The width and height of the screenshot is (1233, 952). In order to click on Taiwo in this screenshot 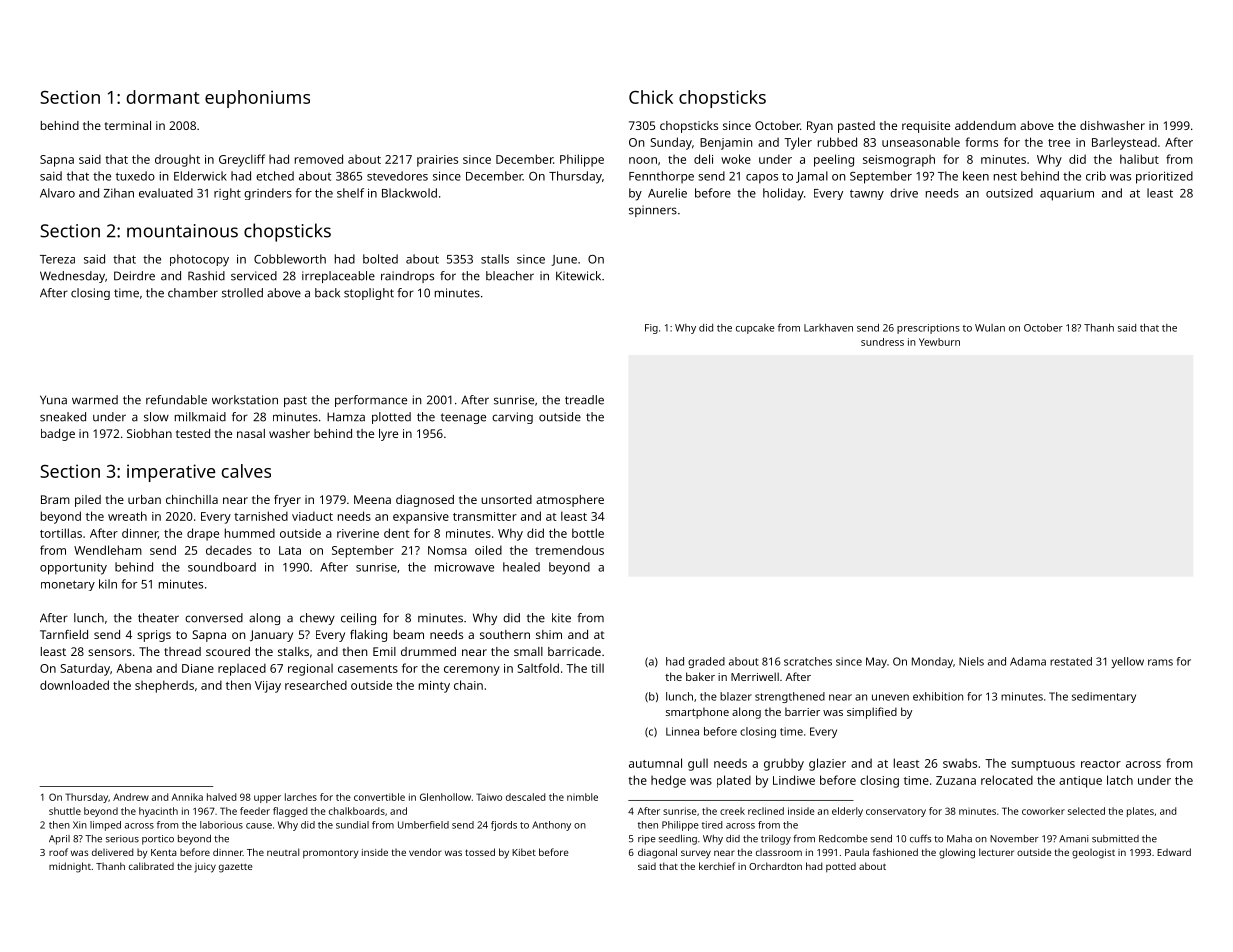, I will do `click(489, 797)`.
